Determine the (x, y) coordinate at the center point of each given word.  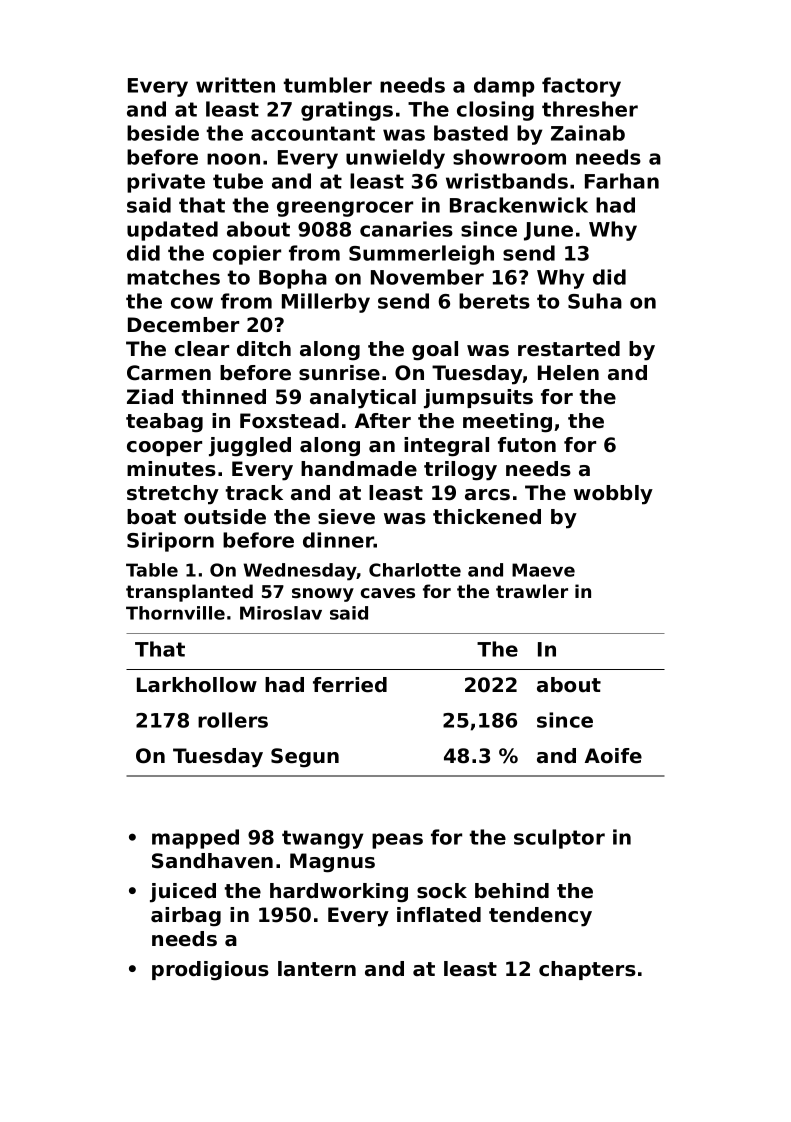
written (235, 85)
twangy (322, 839)
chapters (587, 970)
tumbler (328, 85)
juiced (183, 893)
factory (581, 87)
